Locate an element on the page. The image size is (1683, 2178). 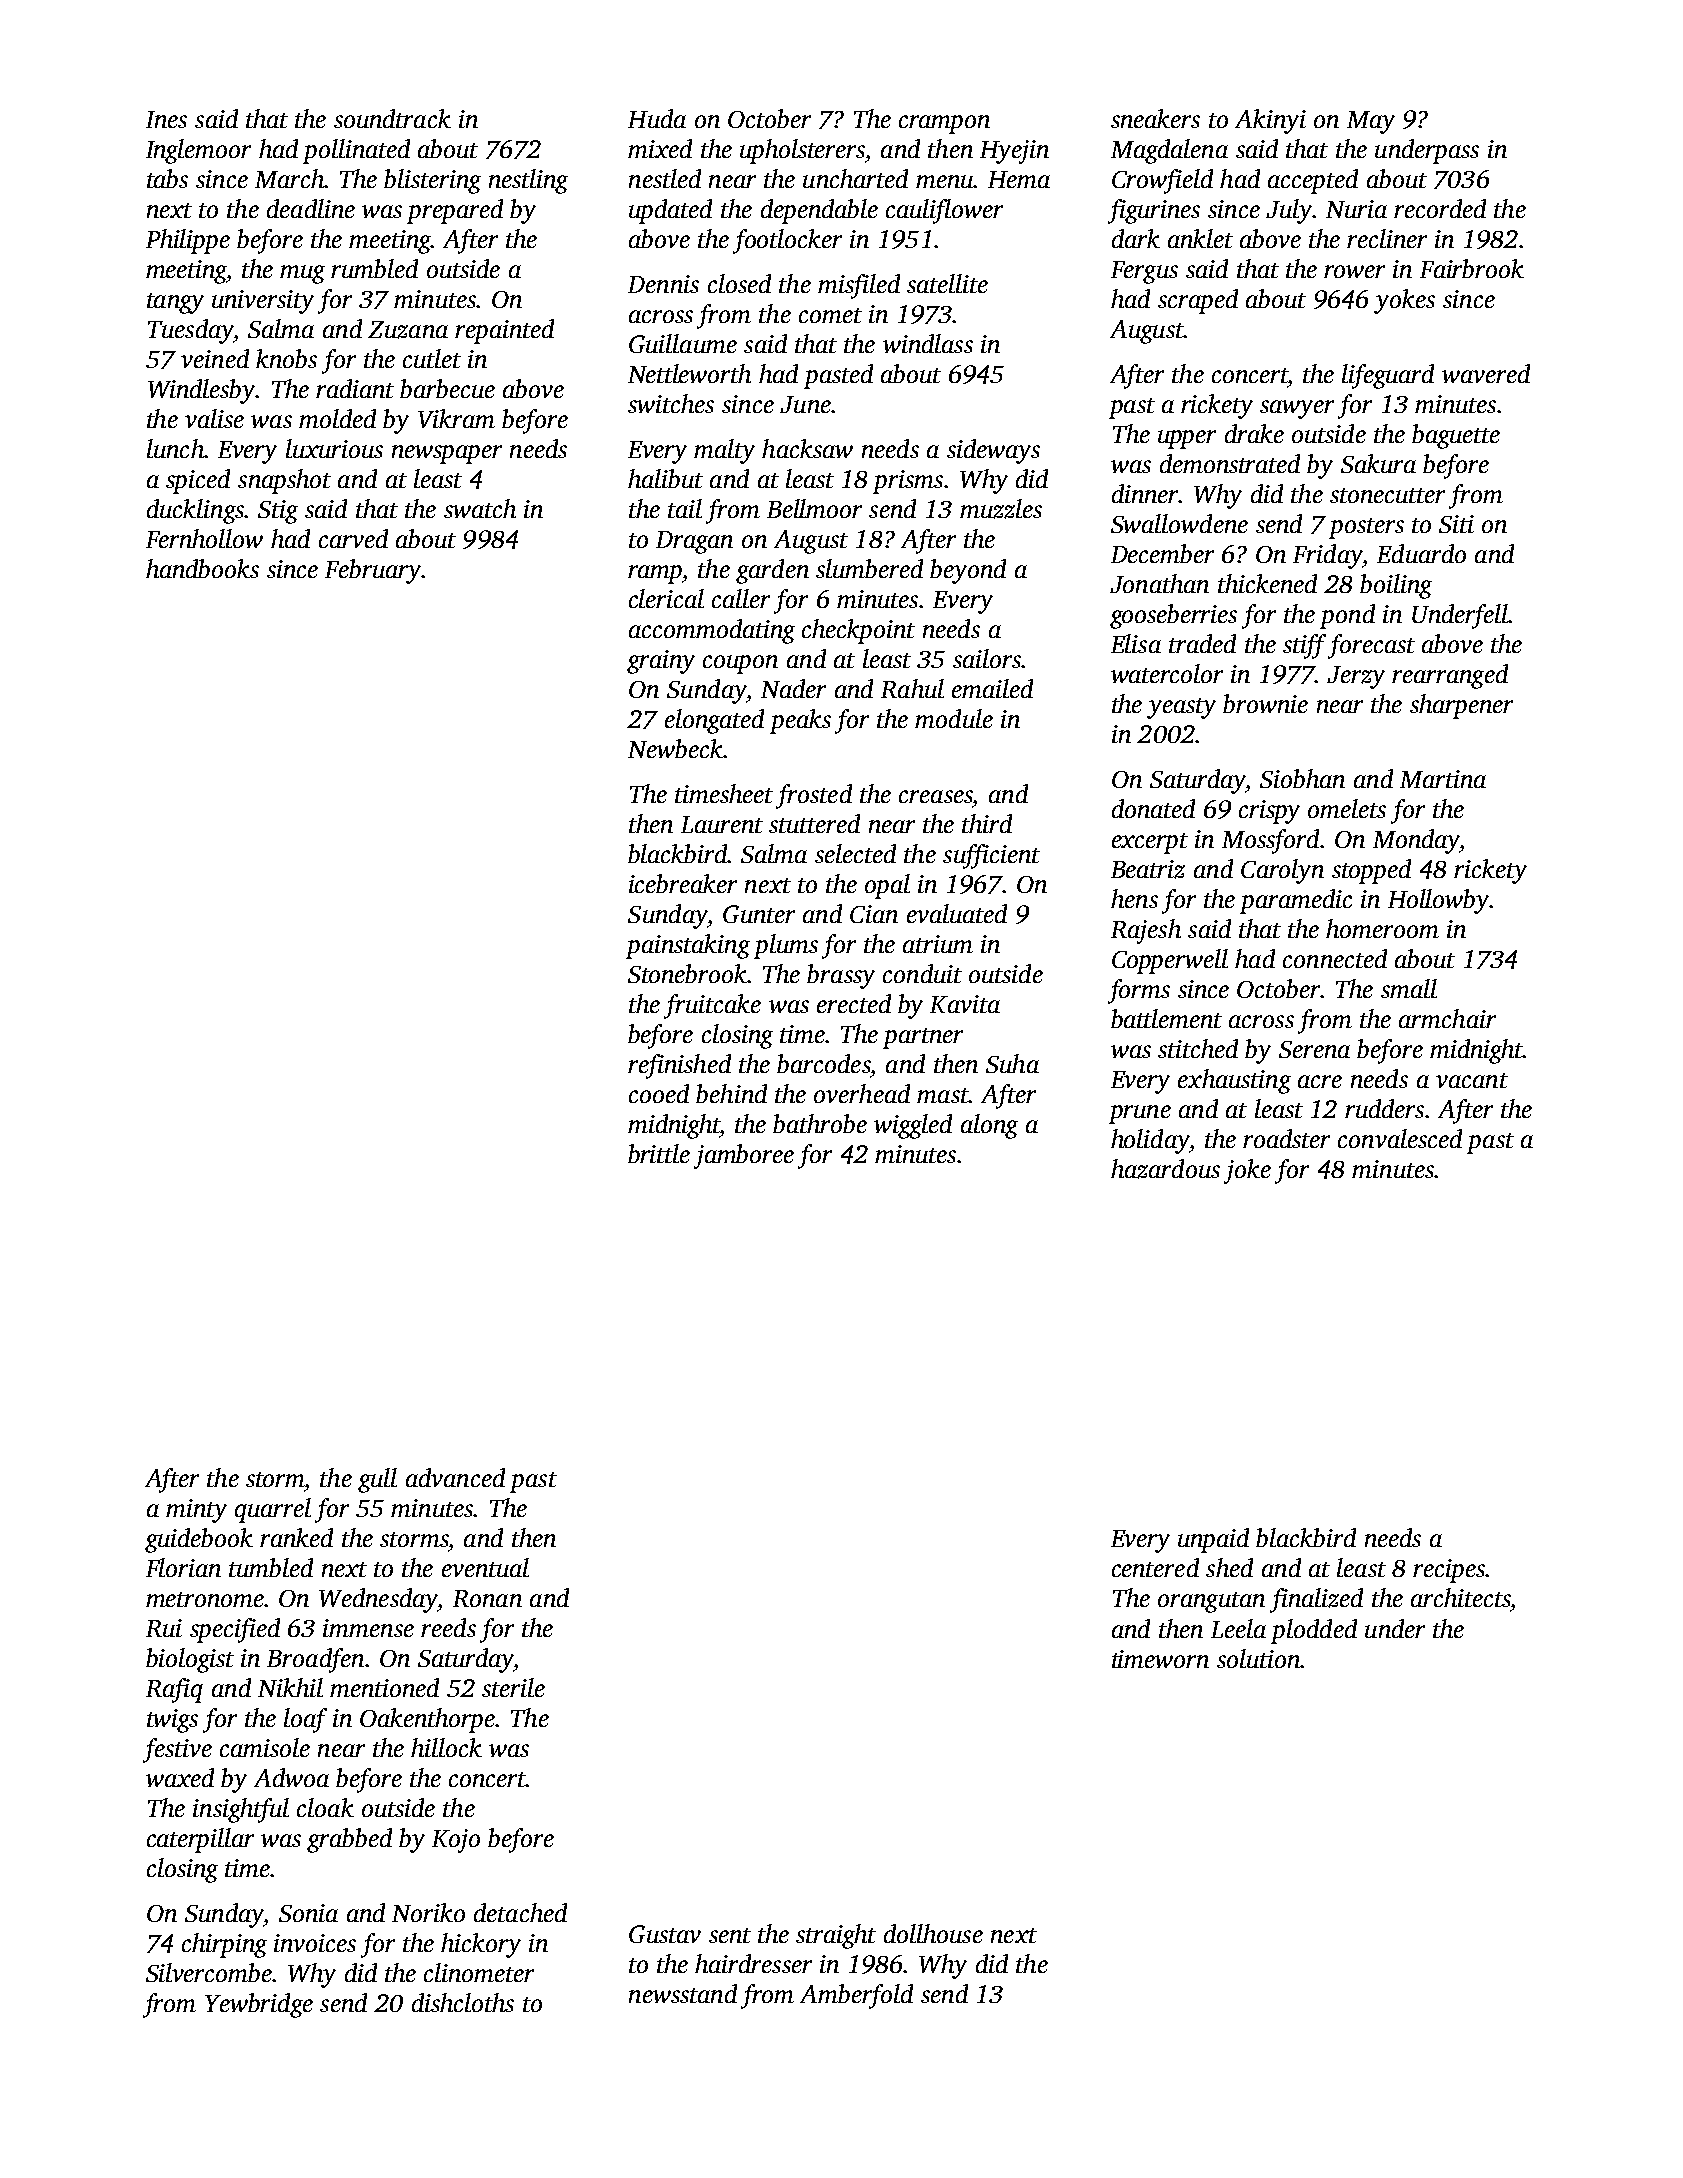
May is located at coordinates (1371, 122).
